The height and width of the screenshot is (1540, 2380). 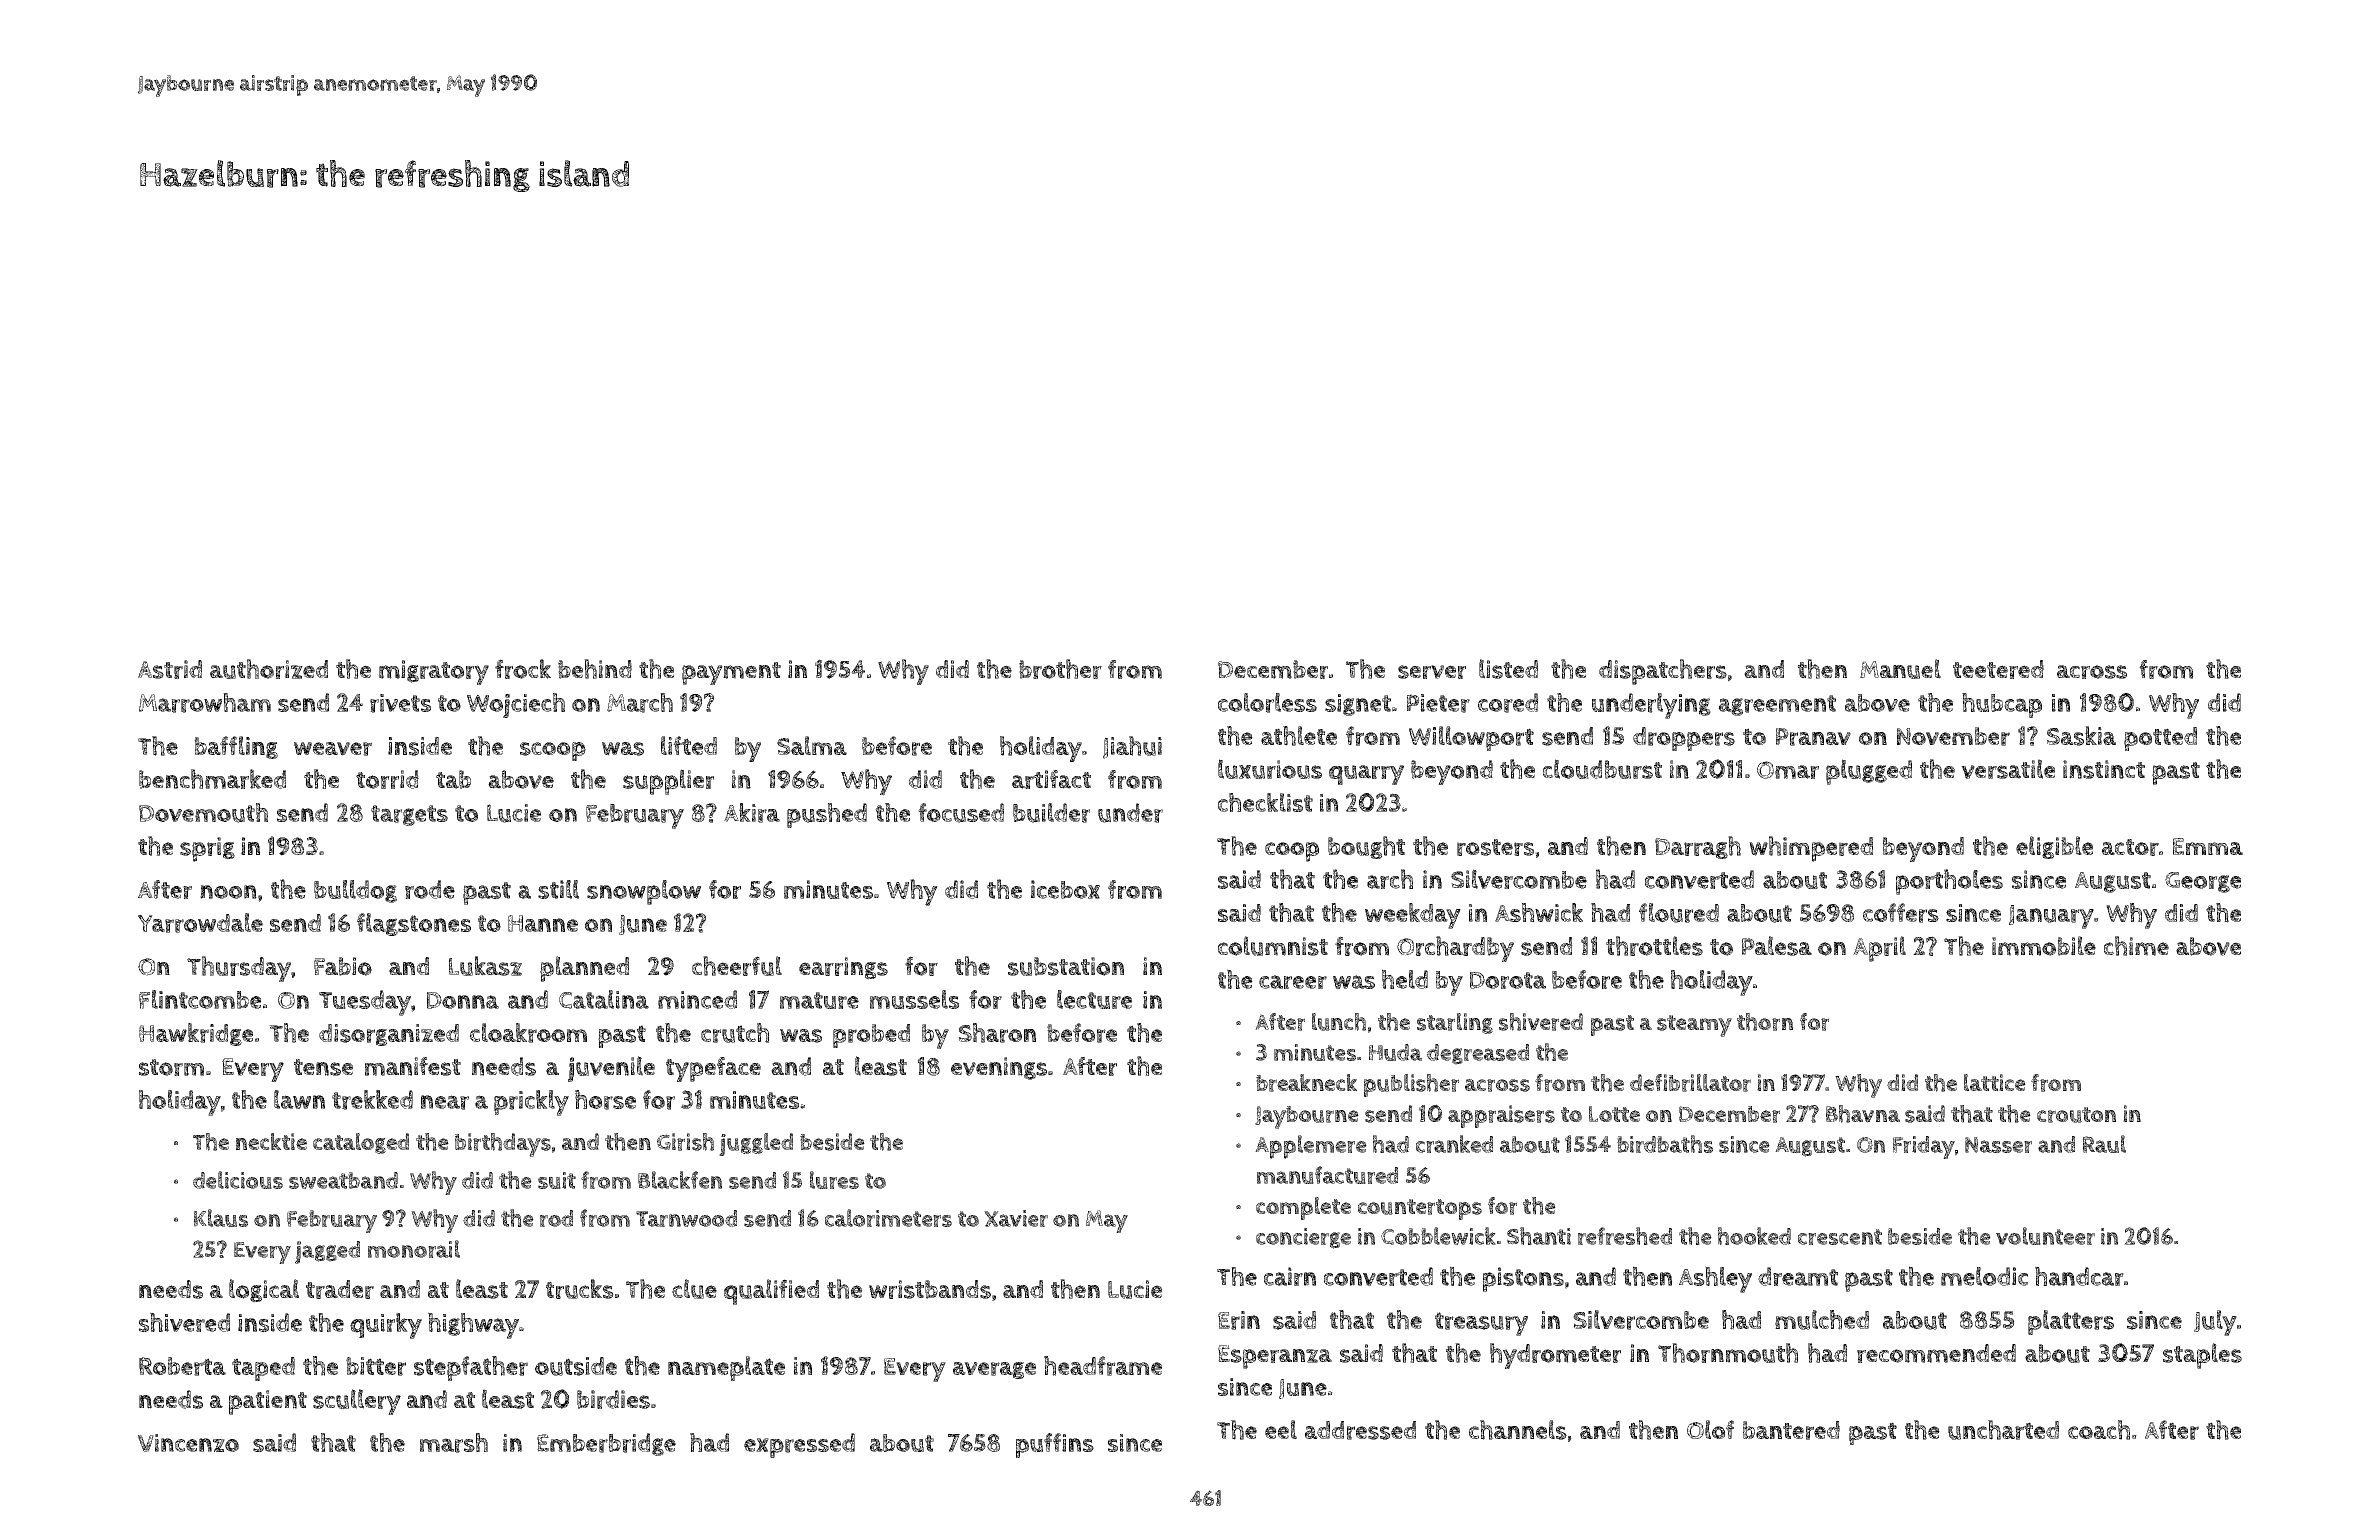 What do you see at coordinates (1055, 1445) in the screenshot?
I see `puffins` at bounding box center [1055, 1445].
